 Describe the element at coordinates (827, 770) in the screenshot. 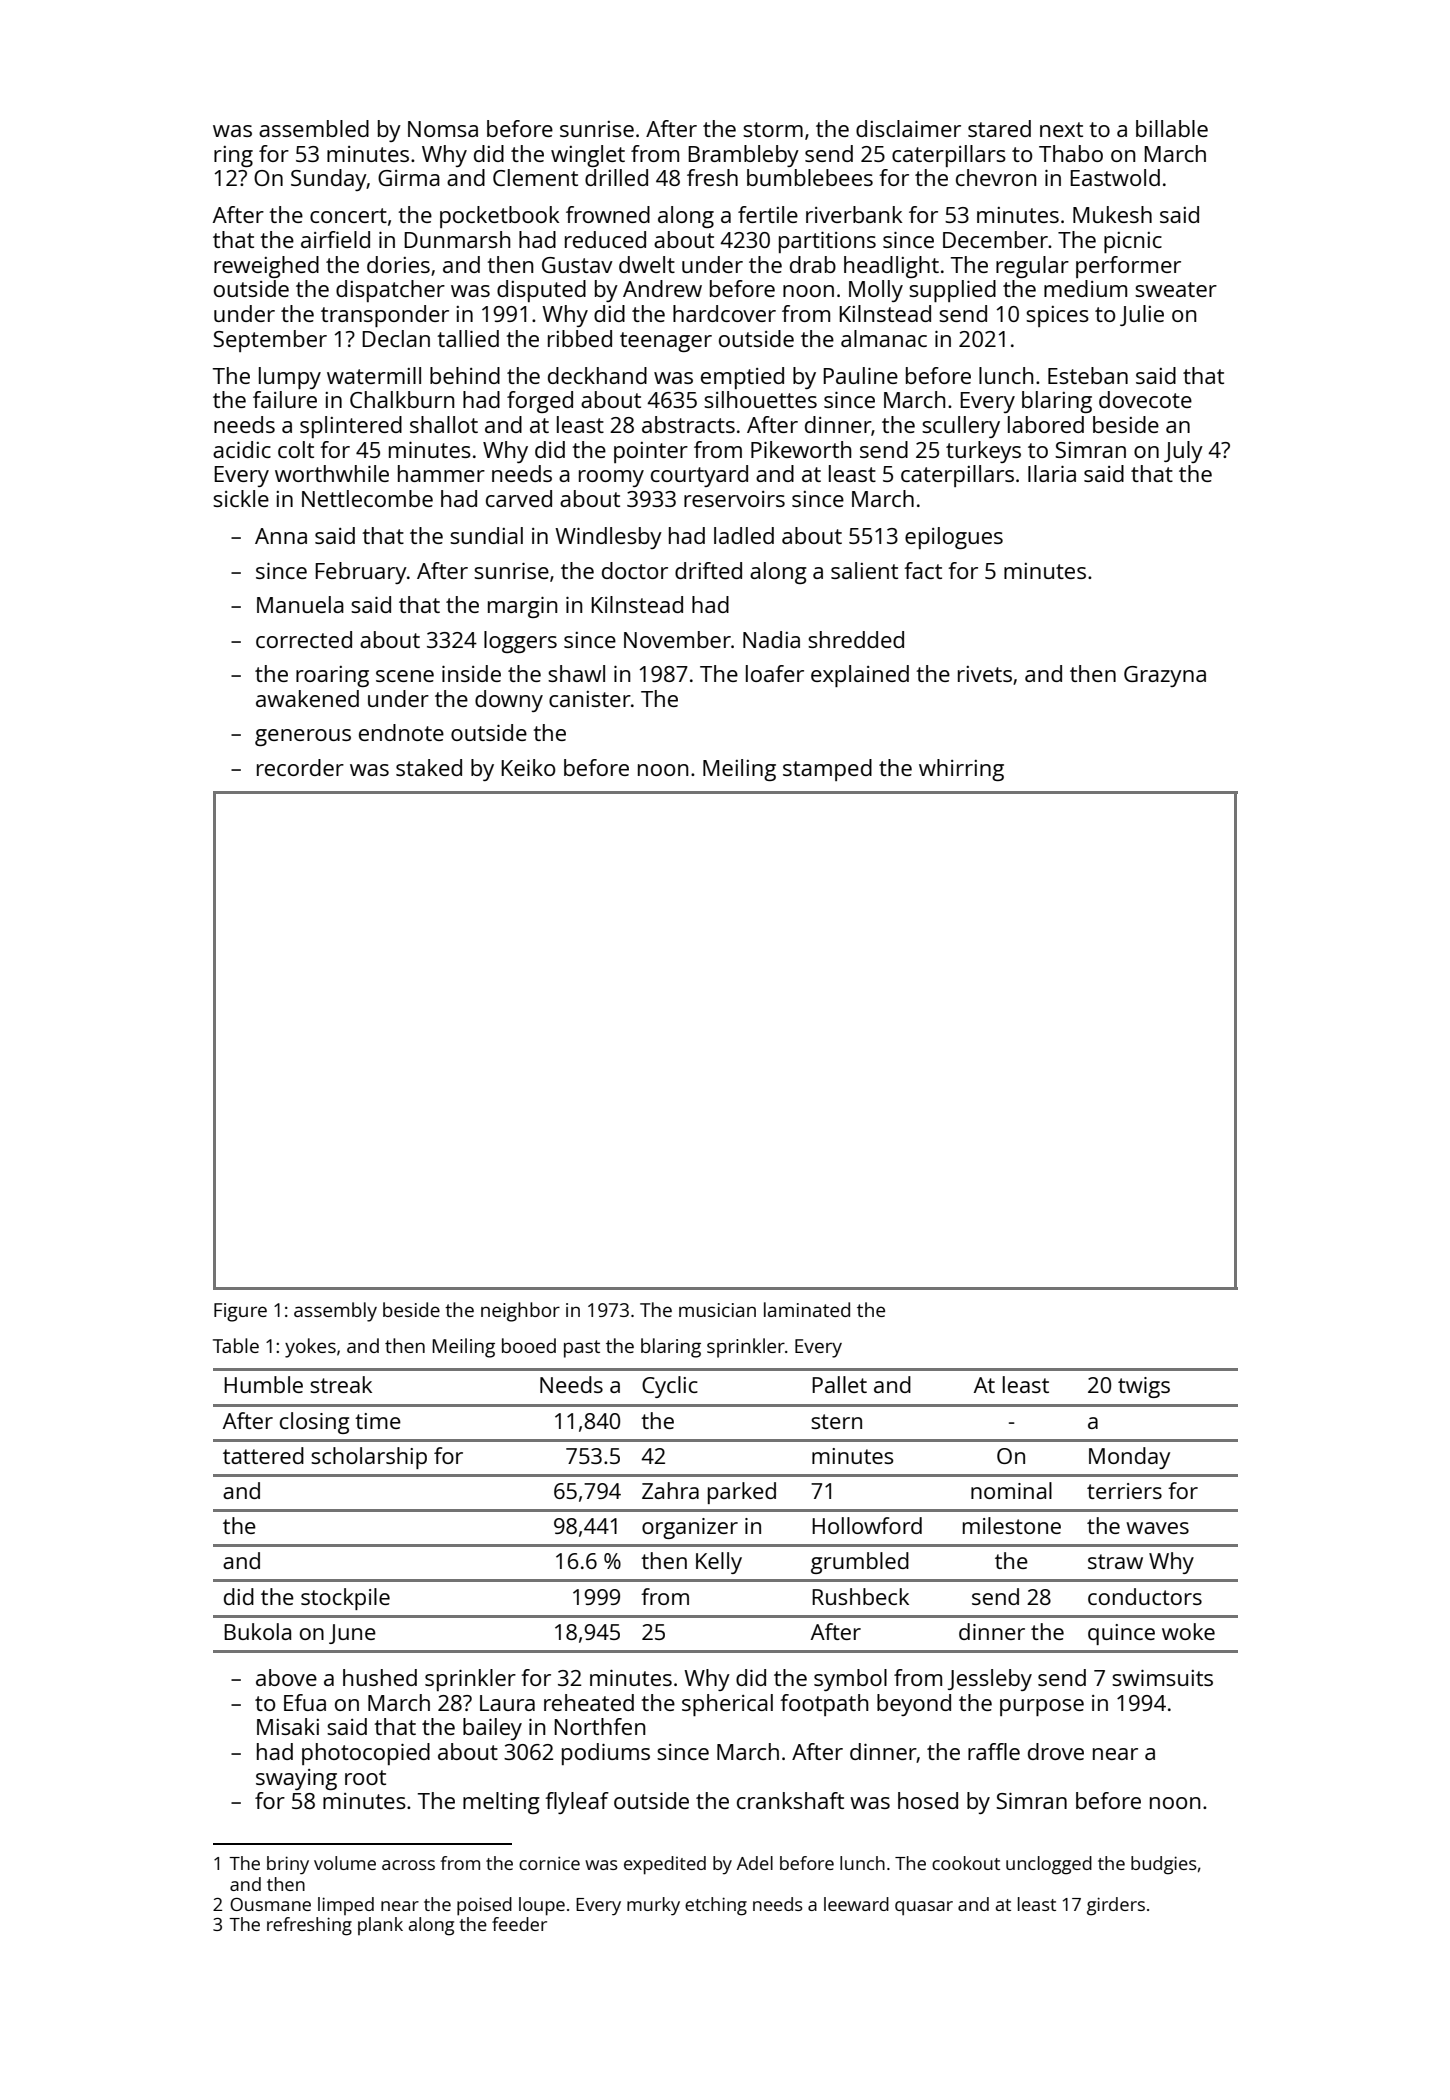

I see `stamped` at that location.
